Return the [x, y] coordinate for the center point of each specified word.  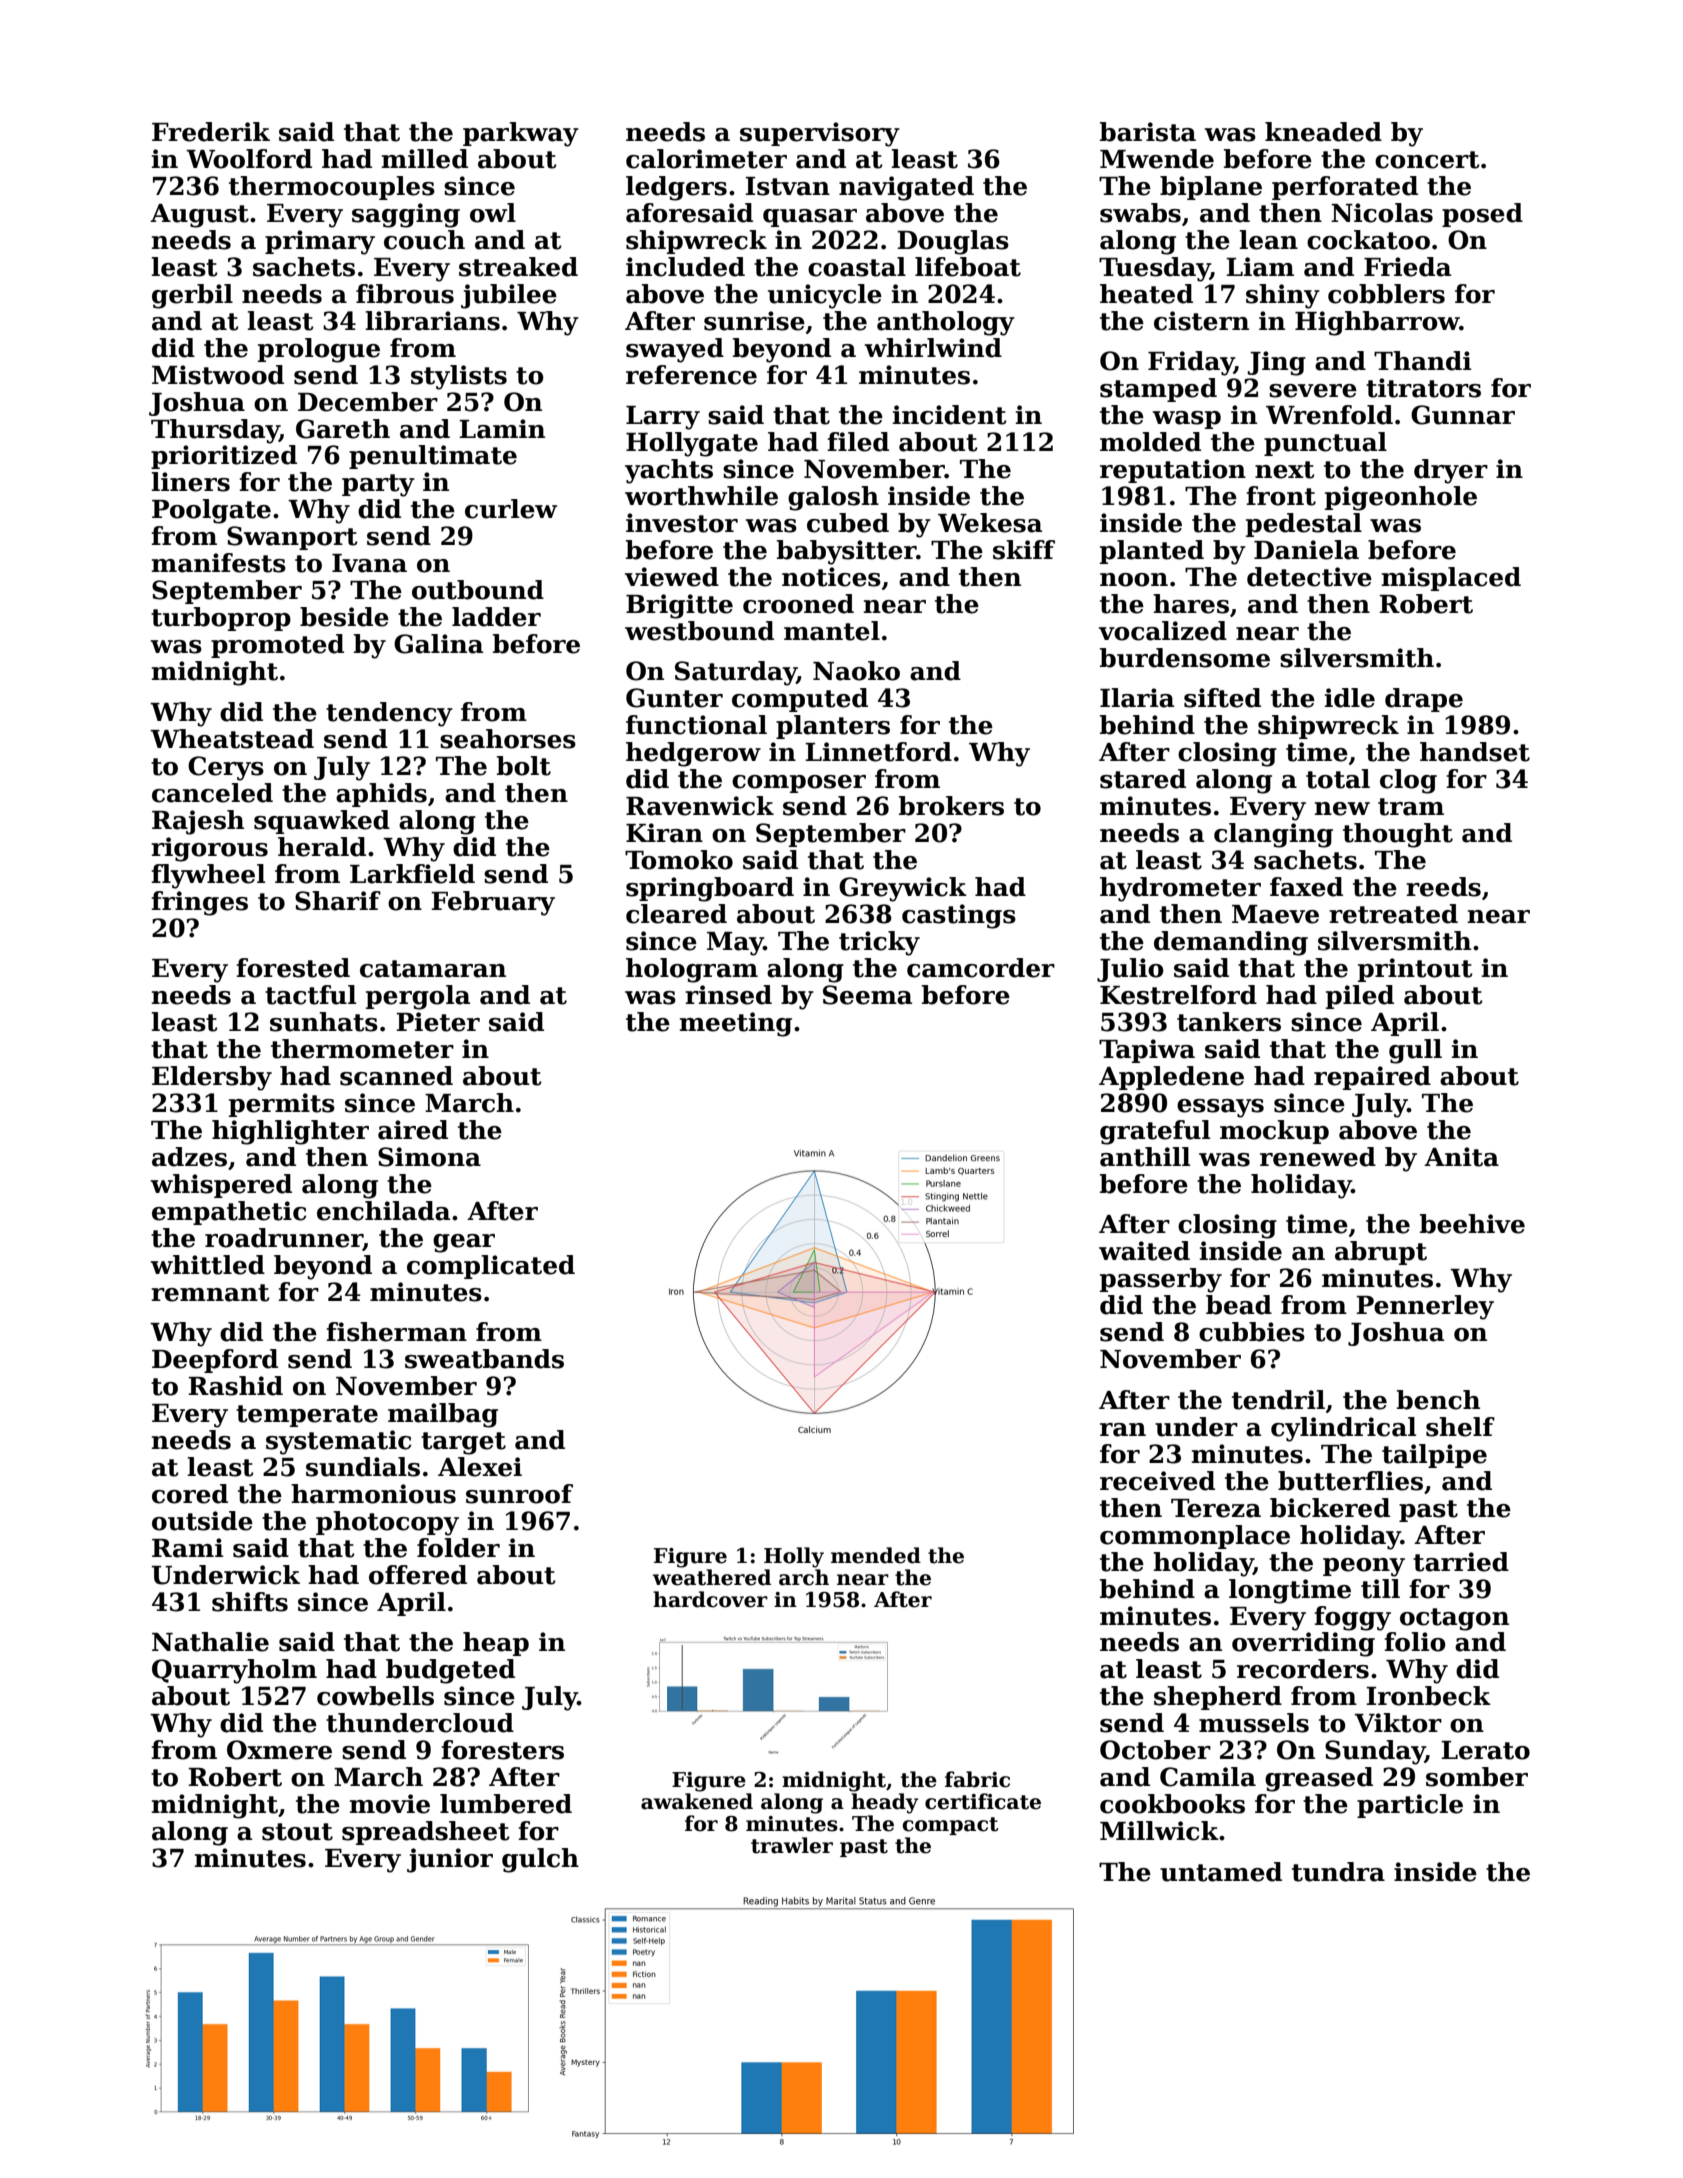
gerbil [192, 296]
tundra [1338, 1872]
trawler [792, 1845]
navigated [906, 188]
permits [282, 1105]
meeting [735, 1024]
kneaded [1323, 132]
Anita [1461, 1157]
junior [450, 1860]
